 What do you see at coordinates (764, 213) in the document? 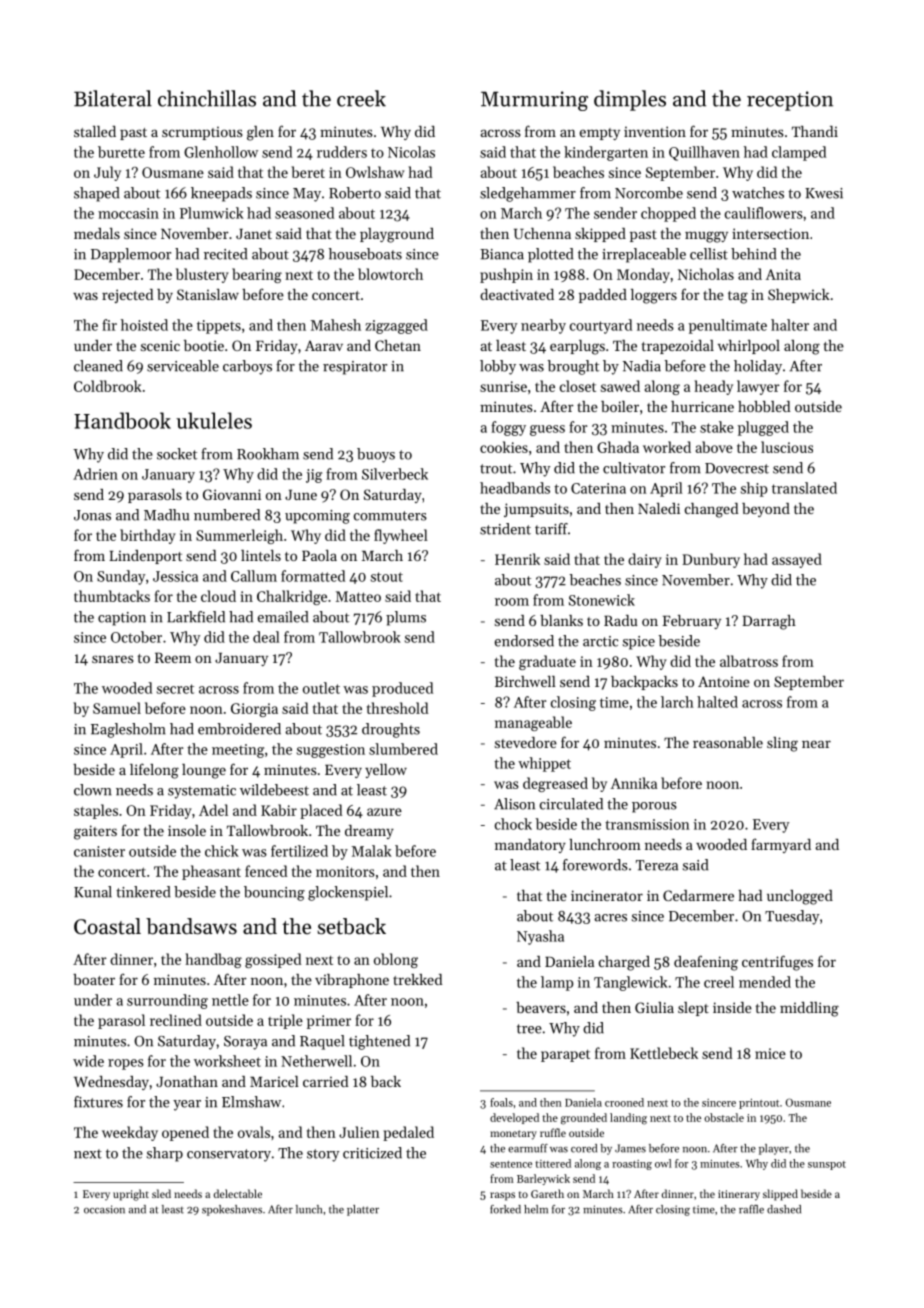
I see `cauliflowers` at bounding box center [764, 213].
